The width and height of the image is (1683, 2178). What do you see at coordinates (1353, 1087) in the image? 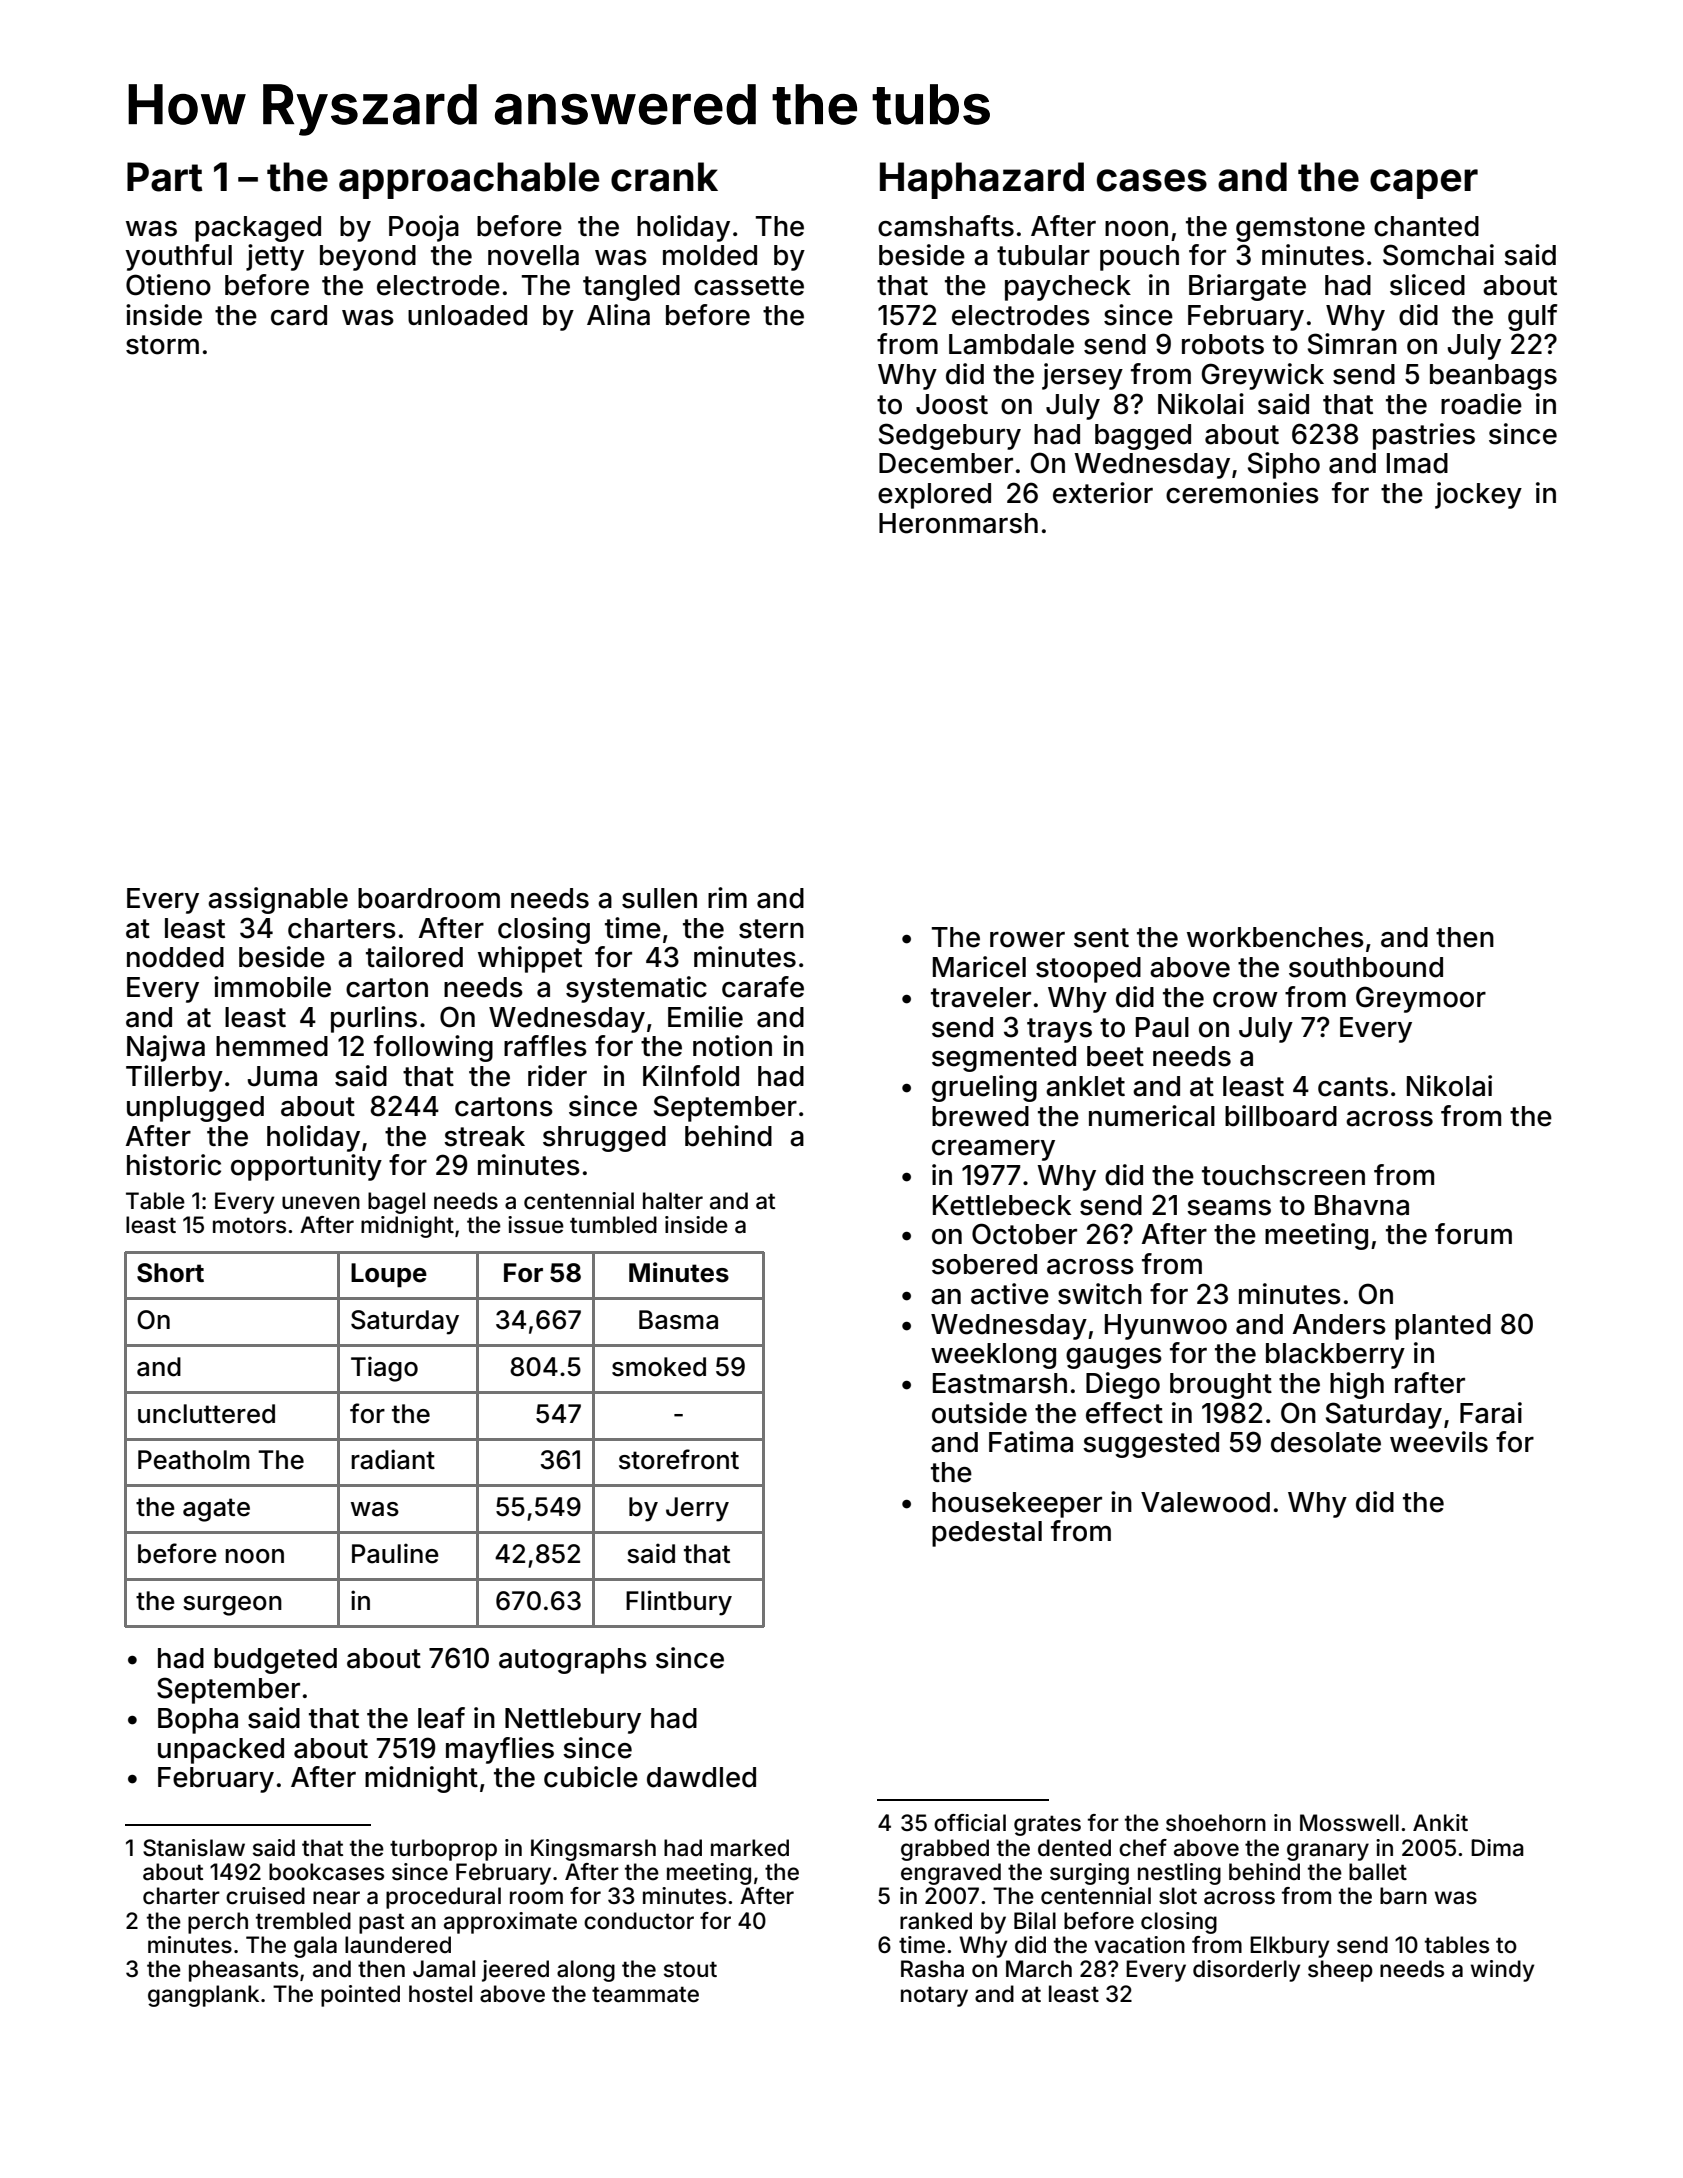
I see `cants` at bounding box center [1353, 1087].
